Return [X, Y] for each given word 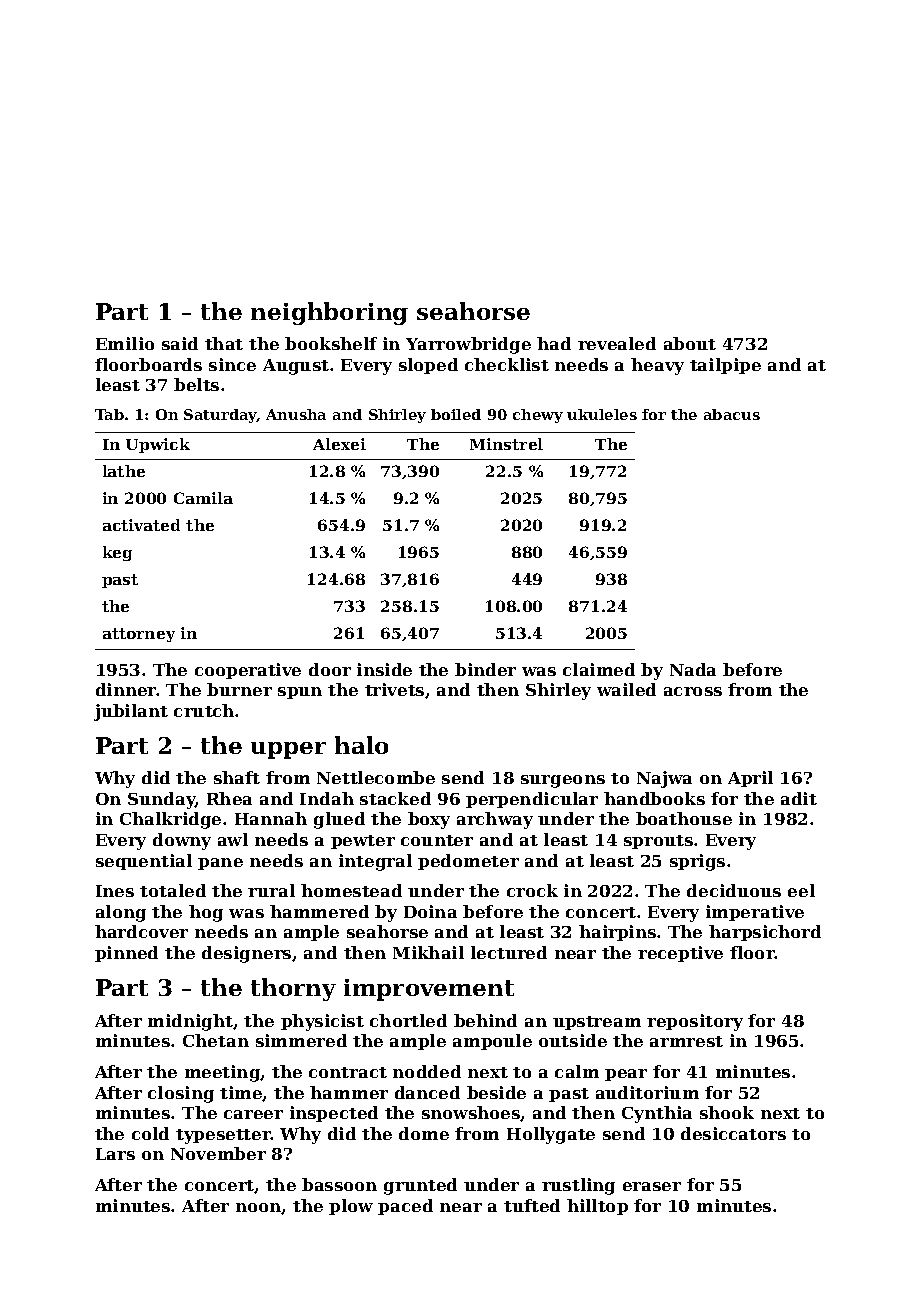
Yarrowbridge [468, 345]
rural [271, 890]
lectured [509, 952]
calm [577, 1071]
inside [384, 669]
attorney [139, 635]
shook [727, 1112]
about [690, 343]
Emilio [125, 343]
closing [181, 1094]
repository [695, 1022]
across [693, 691]
